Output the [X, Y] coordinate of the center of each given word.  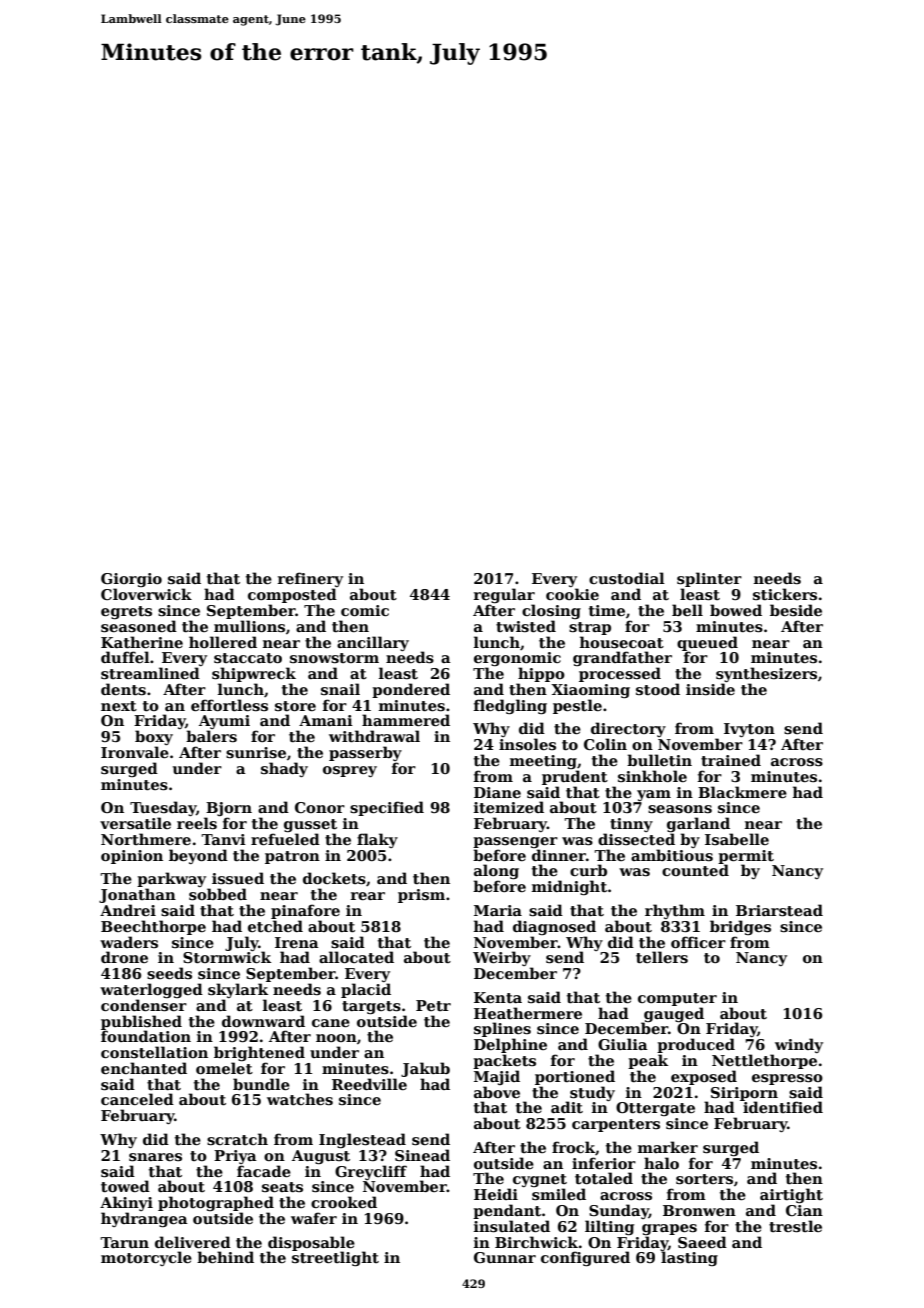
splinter [709, 579]
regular [504, 595]
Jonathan [137, 895]
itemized [509, 807]
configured [585, 1258]
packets [504, 1061]
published [141, 1022]
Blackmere [742, 792]
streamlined [150, 673]
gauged [673, 1015]
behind [225, 1257]
